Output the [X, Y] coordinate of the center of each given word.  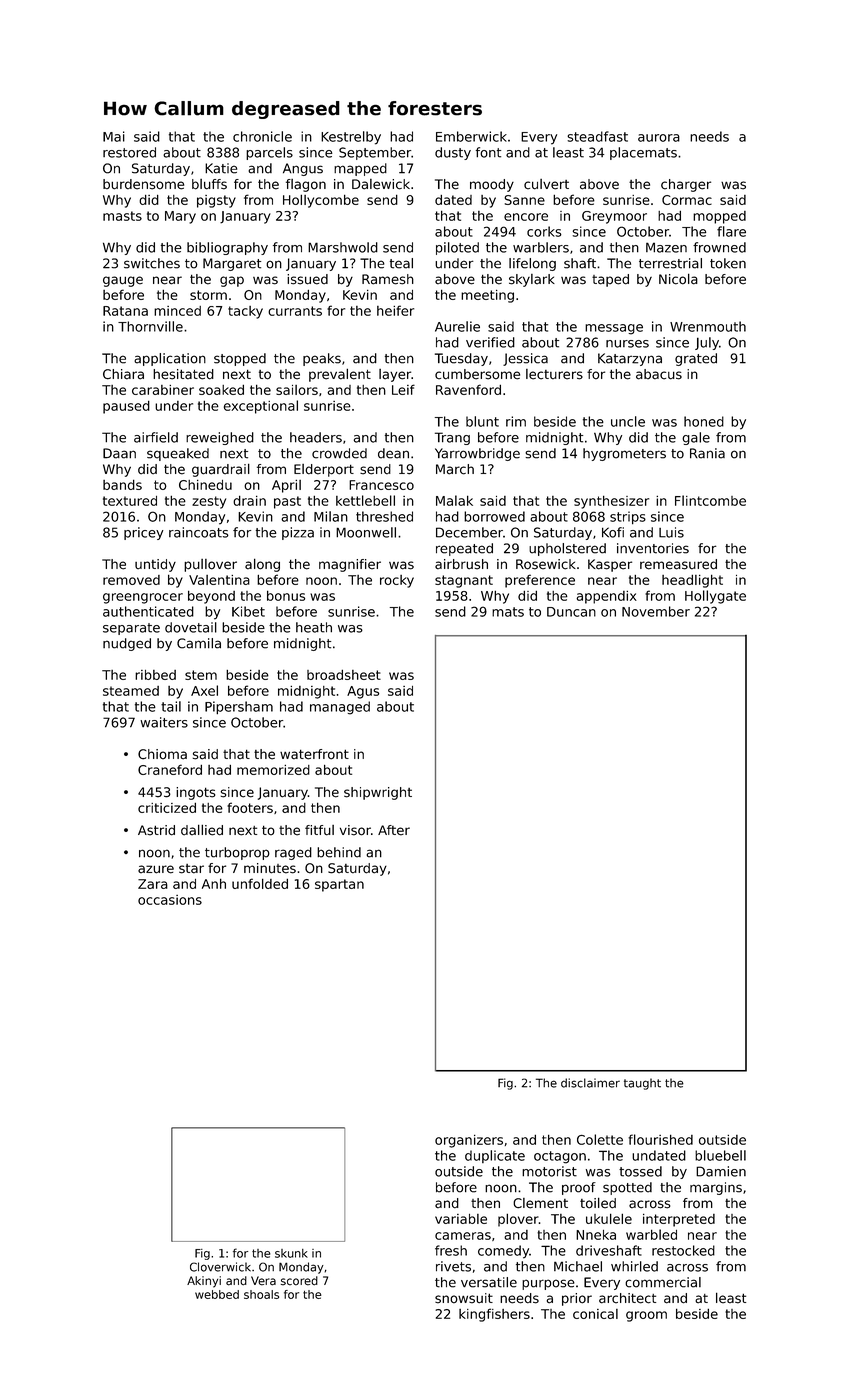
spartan [339, 885]
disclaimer [590, 1083]
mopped [719, 217]
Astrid [156, 830]
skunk [291, 1253]
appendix [606, 597]
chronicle [262, 136]
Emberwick [471, 136]
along [262, 565]
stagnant [464, 581]
